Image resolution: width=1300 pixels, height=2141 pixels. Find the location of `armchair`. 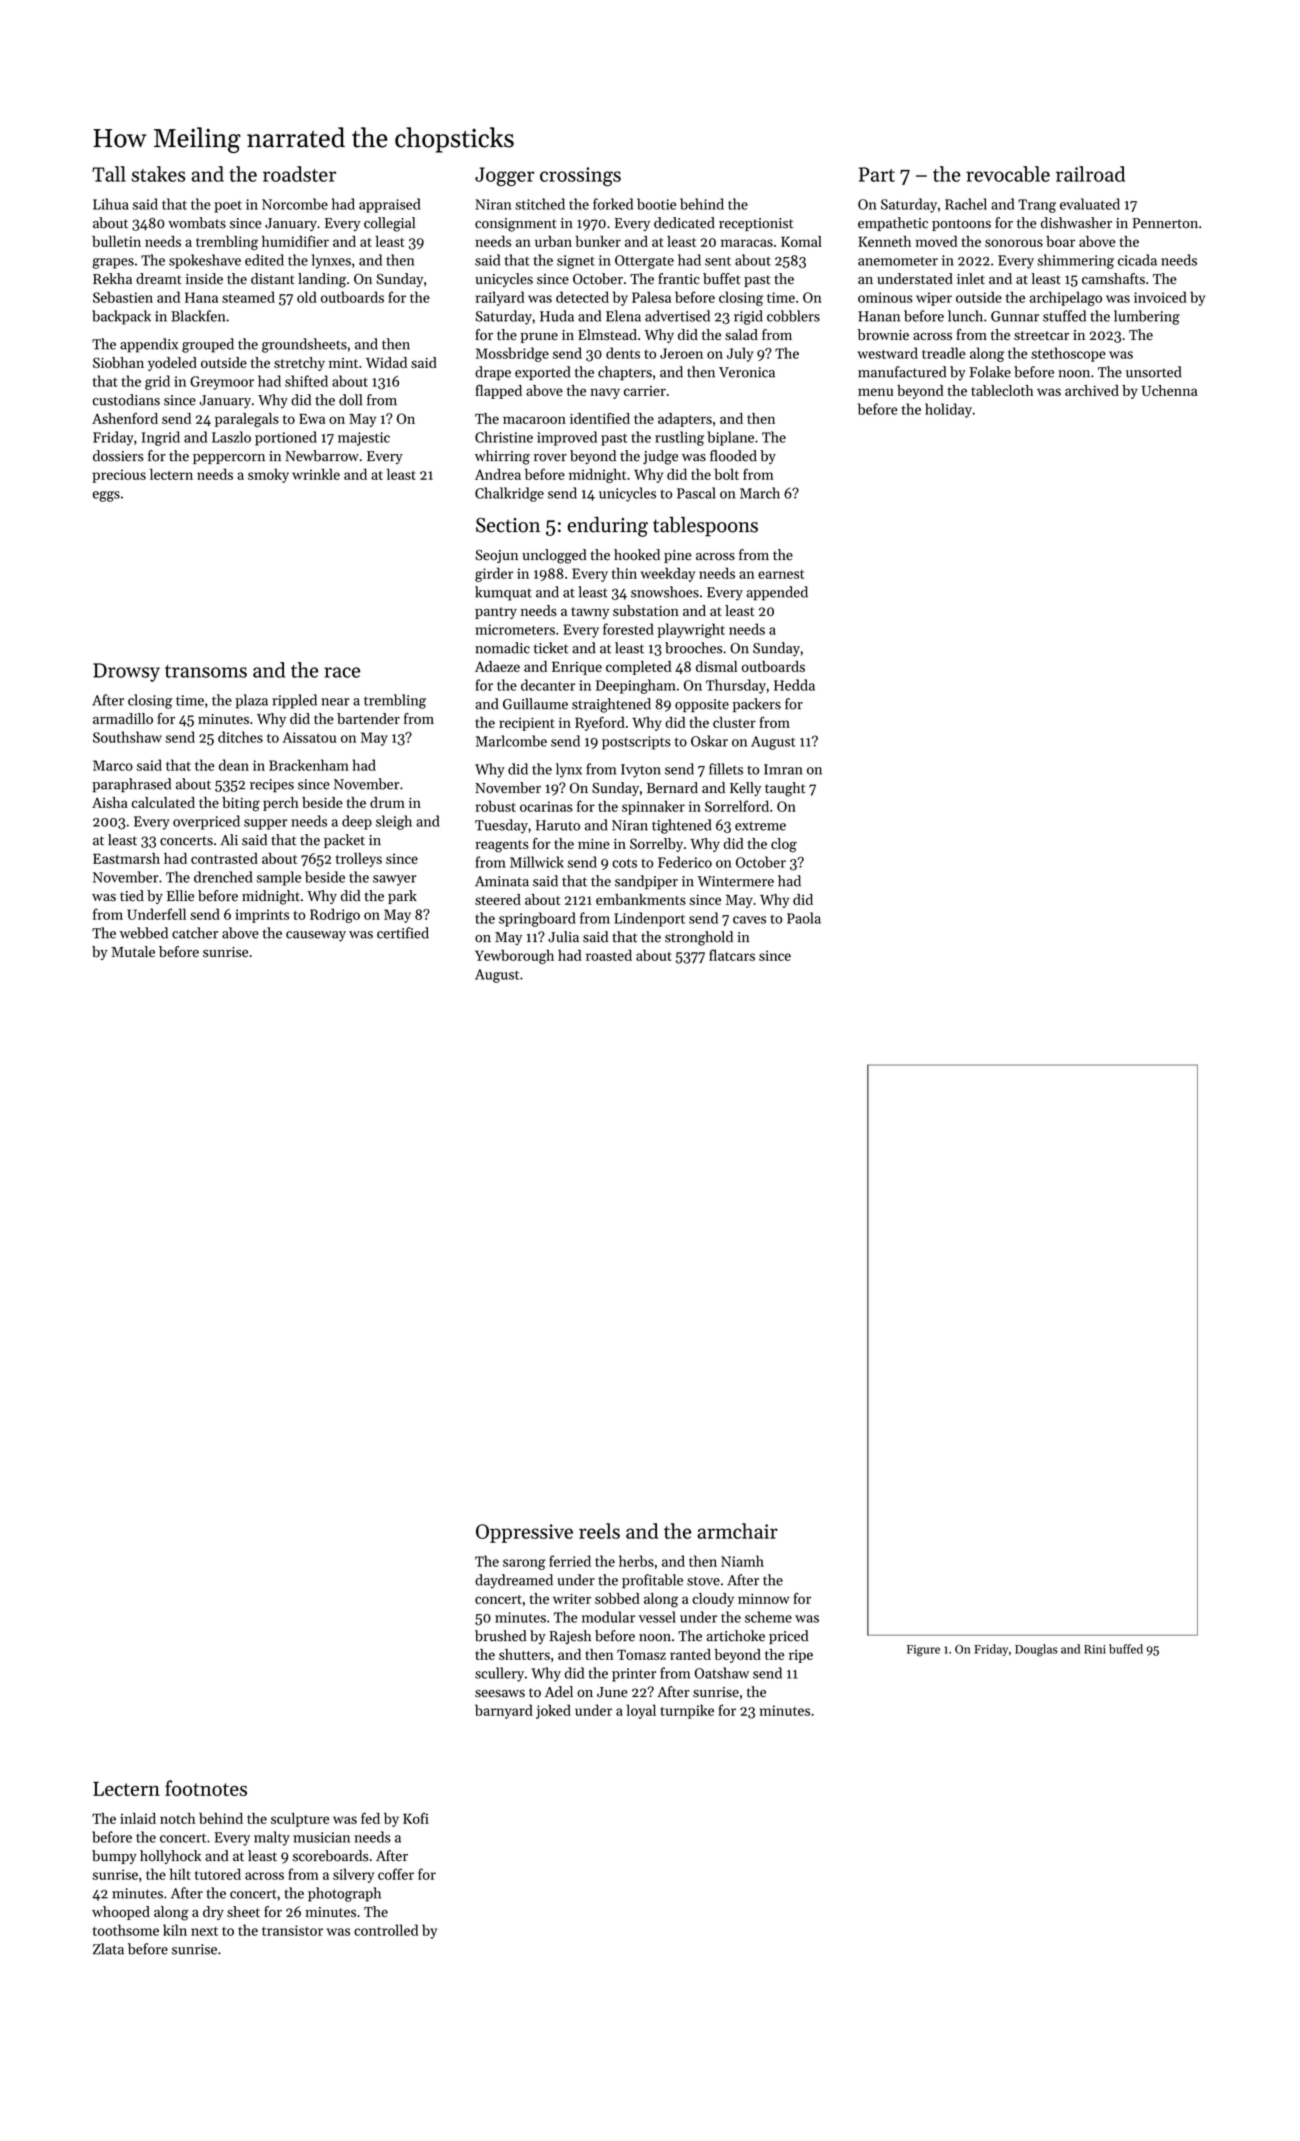

armchair is located at coordinates (737, 1531).
